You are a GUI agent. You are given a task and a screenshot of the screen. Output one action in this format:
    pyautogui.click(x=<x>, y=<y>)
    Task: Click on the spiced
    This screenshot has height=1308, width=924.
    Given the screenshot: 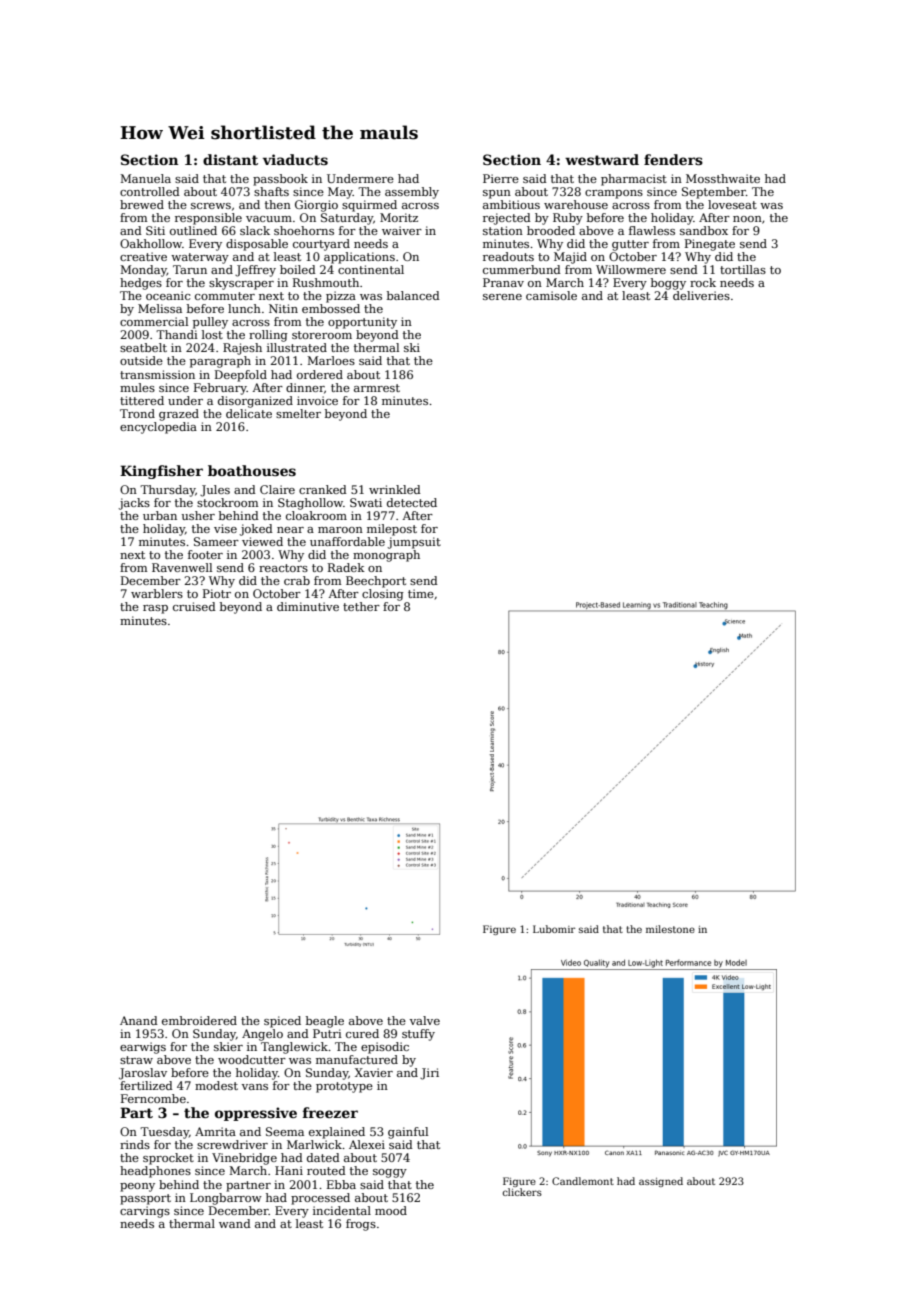 What is the action you would take?
    pyautogui.click(x=282, y=1022)
